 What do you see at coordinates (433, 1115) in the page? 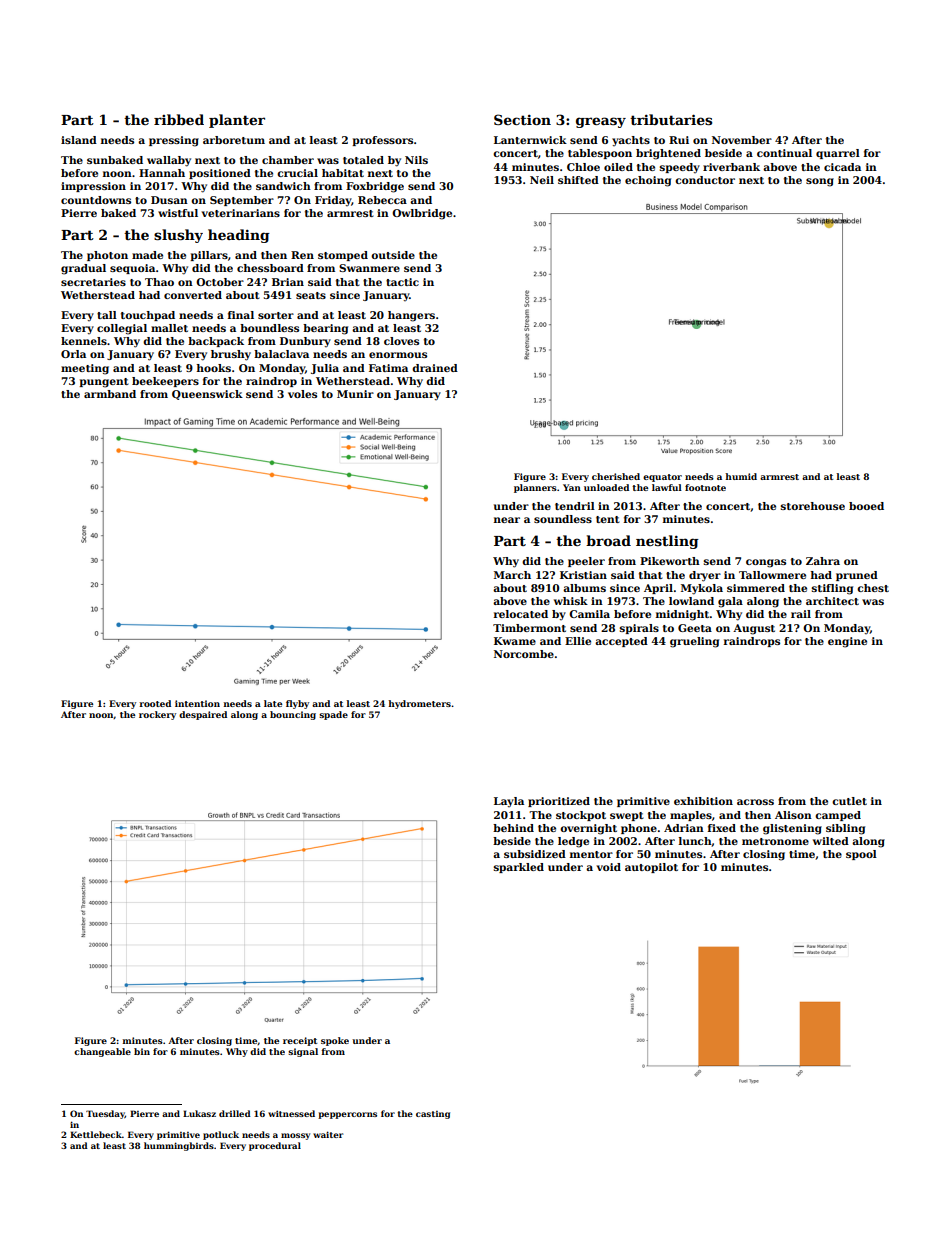
I see `casting` at bounding box center [433, 1115].
